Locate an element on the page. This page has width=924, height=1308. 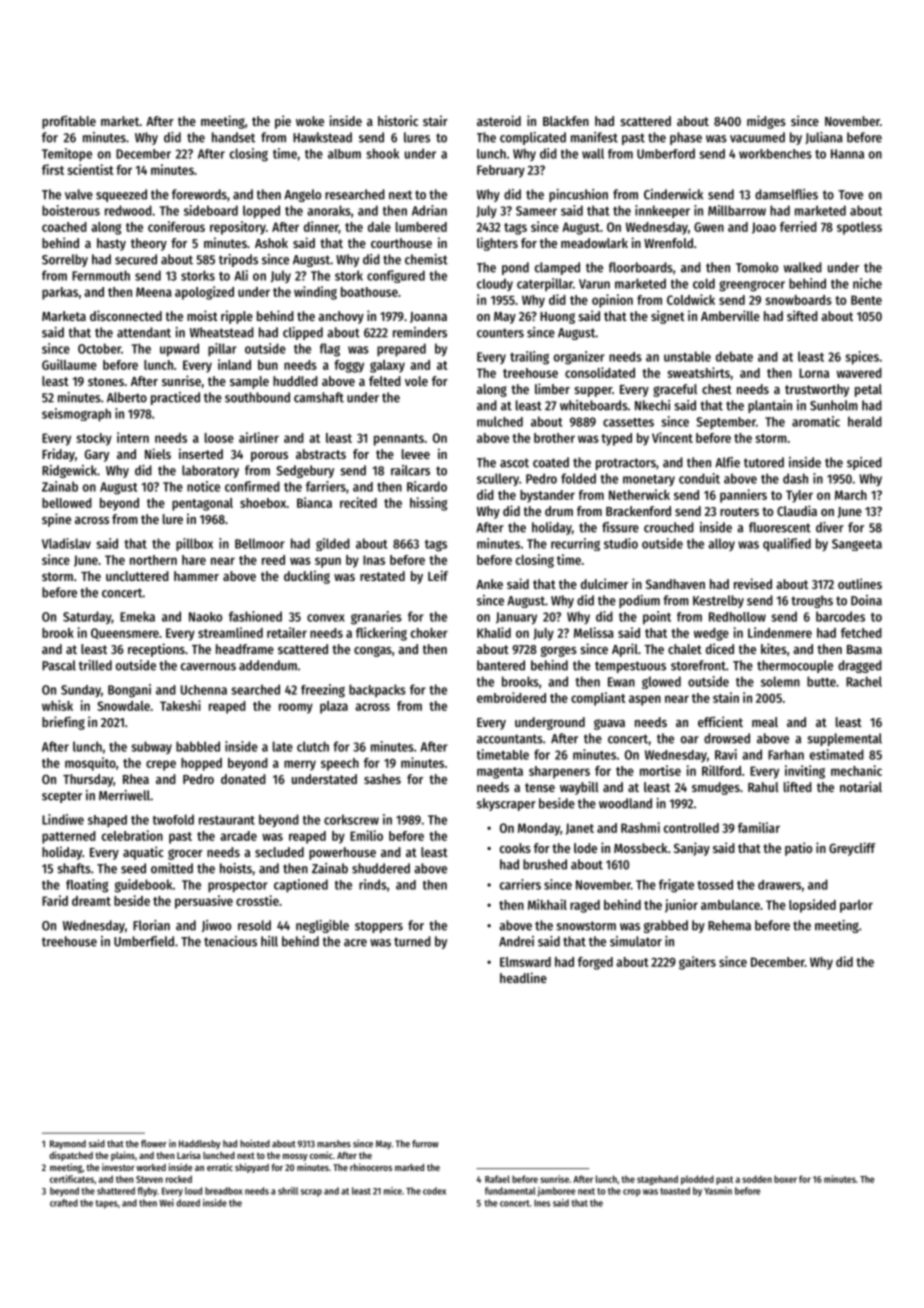
Merriwell is located at coordinates (124, 795).
